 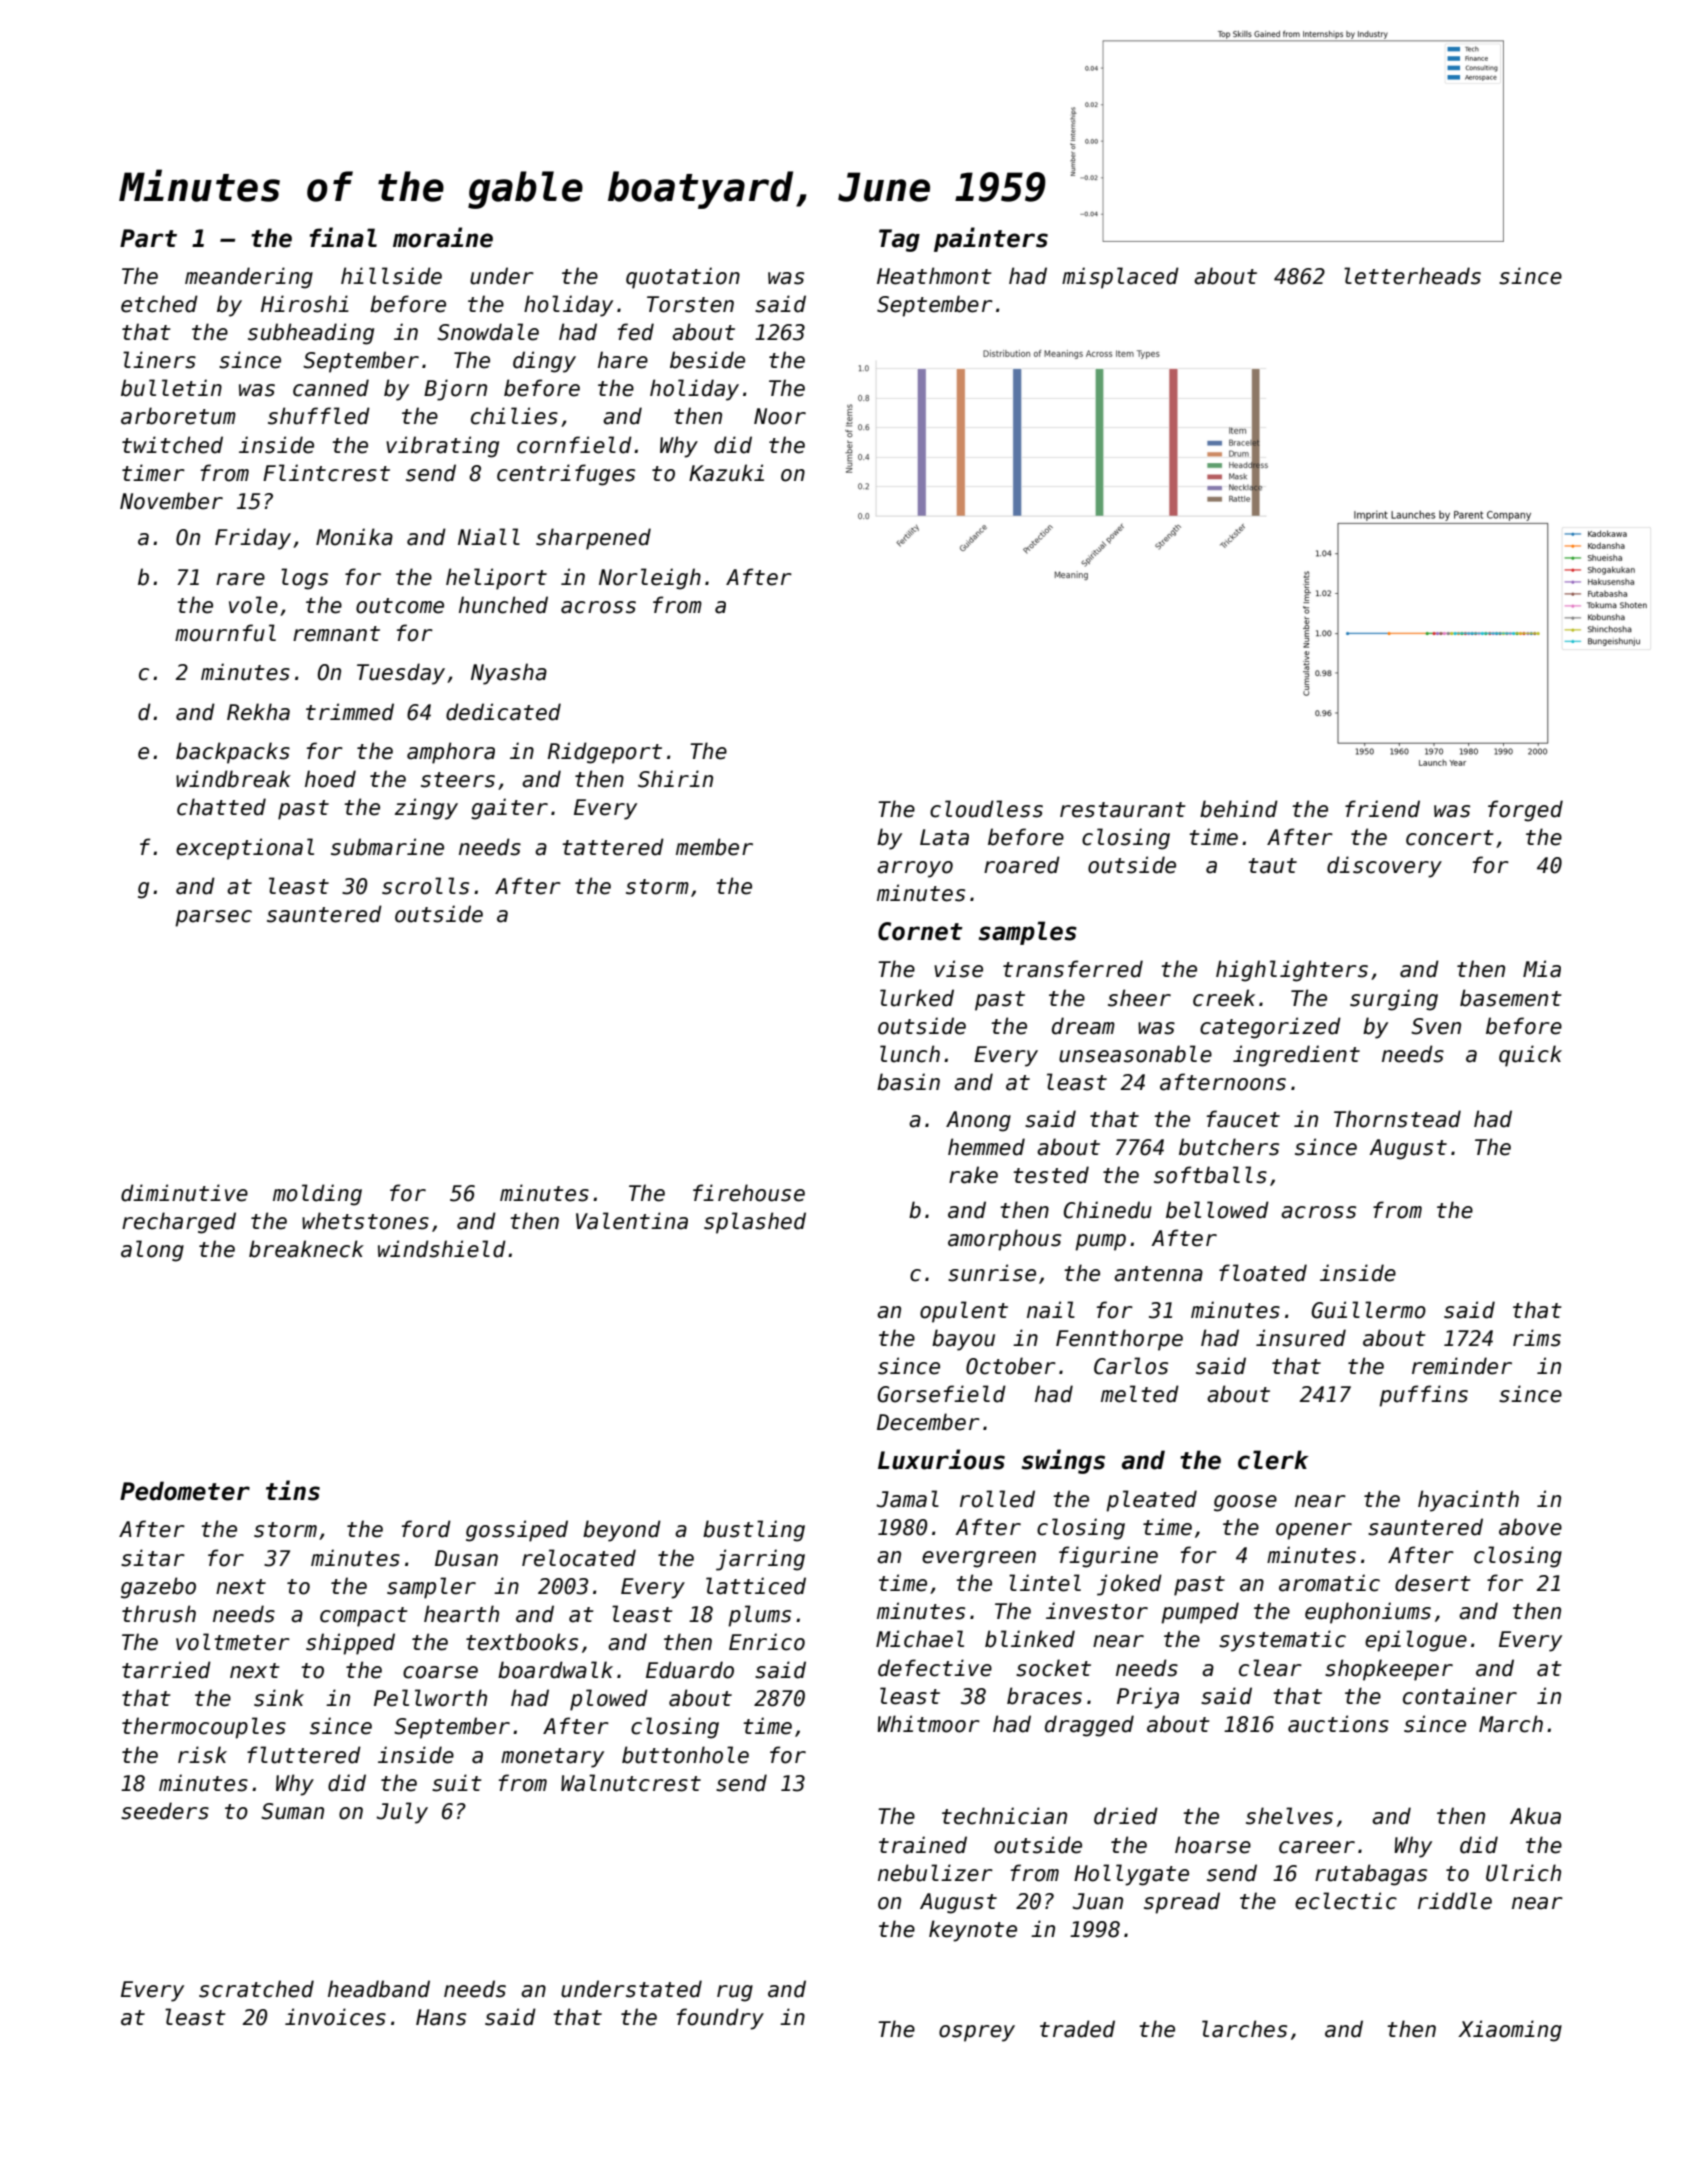 I want to click on osprey, so click(x=977, y=2033).
